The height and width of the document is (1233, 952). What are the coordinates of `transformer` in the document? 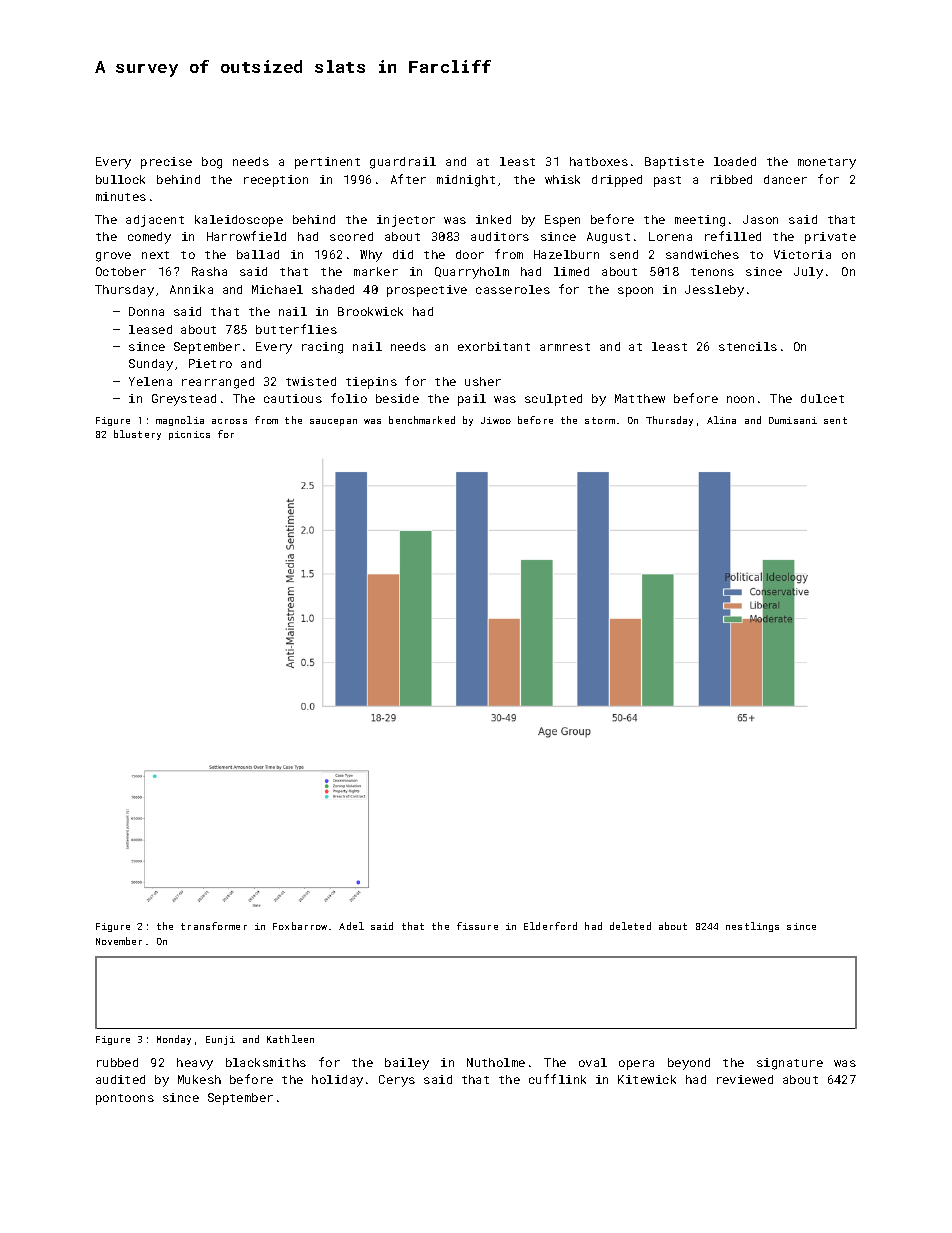 It's located at (214, 926).
